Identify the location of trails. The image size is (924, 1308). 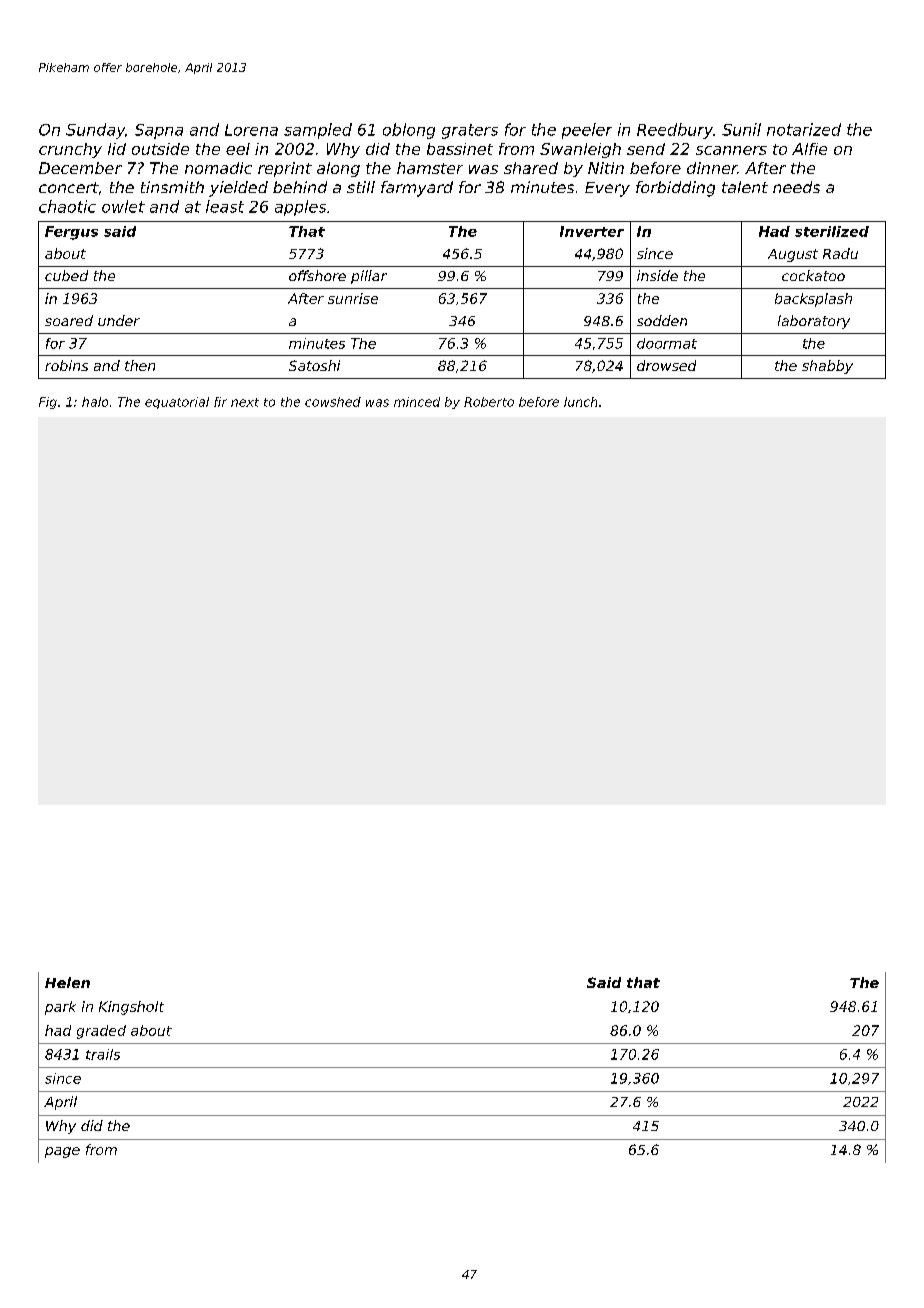
(103, 1054).
